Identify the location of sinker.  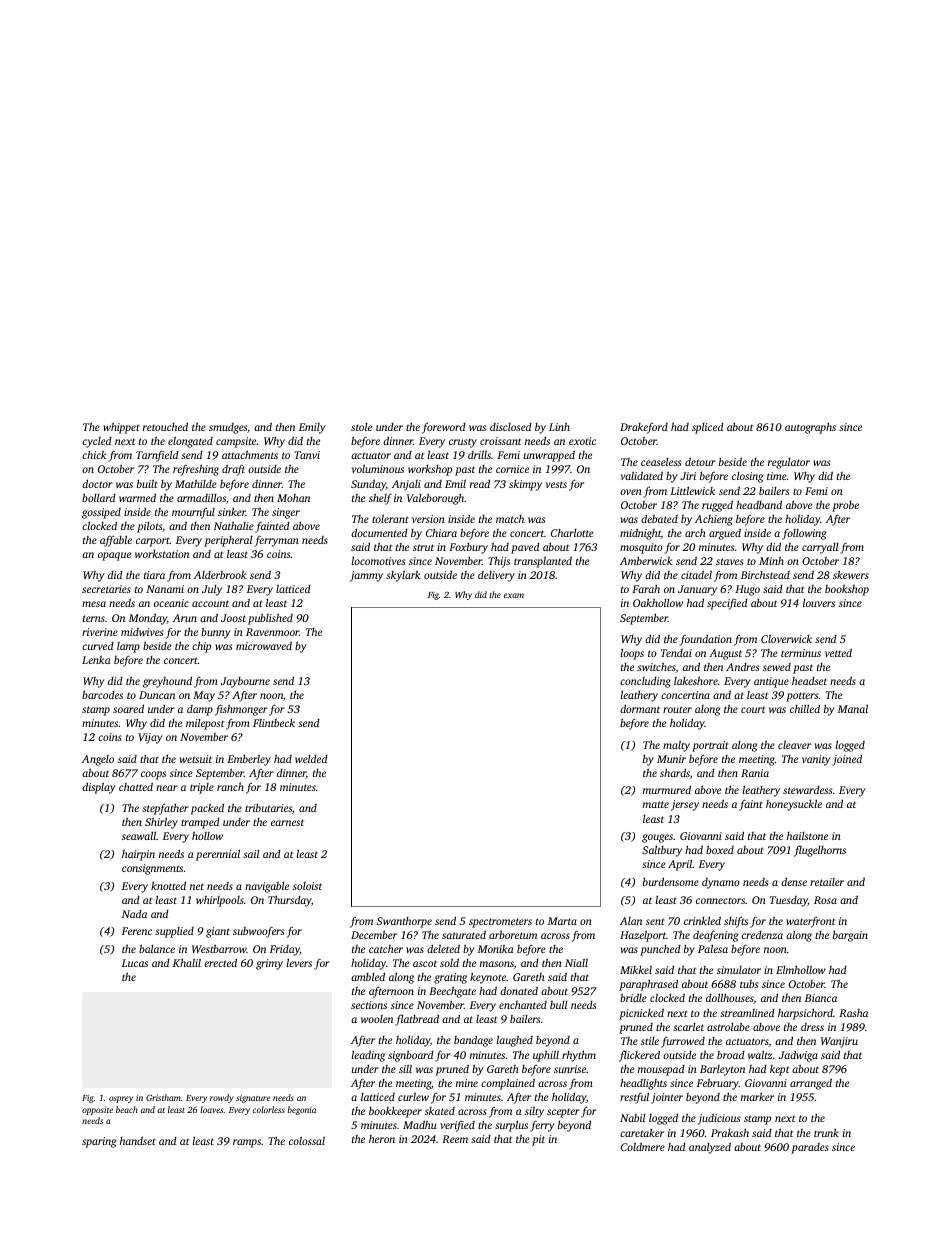
(232, 511).
